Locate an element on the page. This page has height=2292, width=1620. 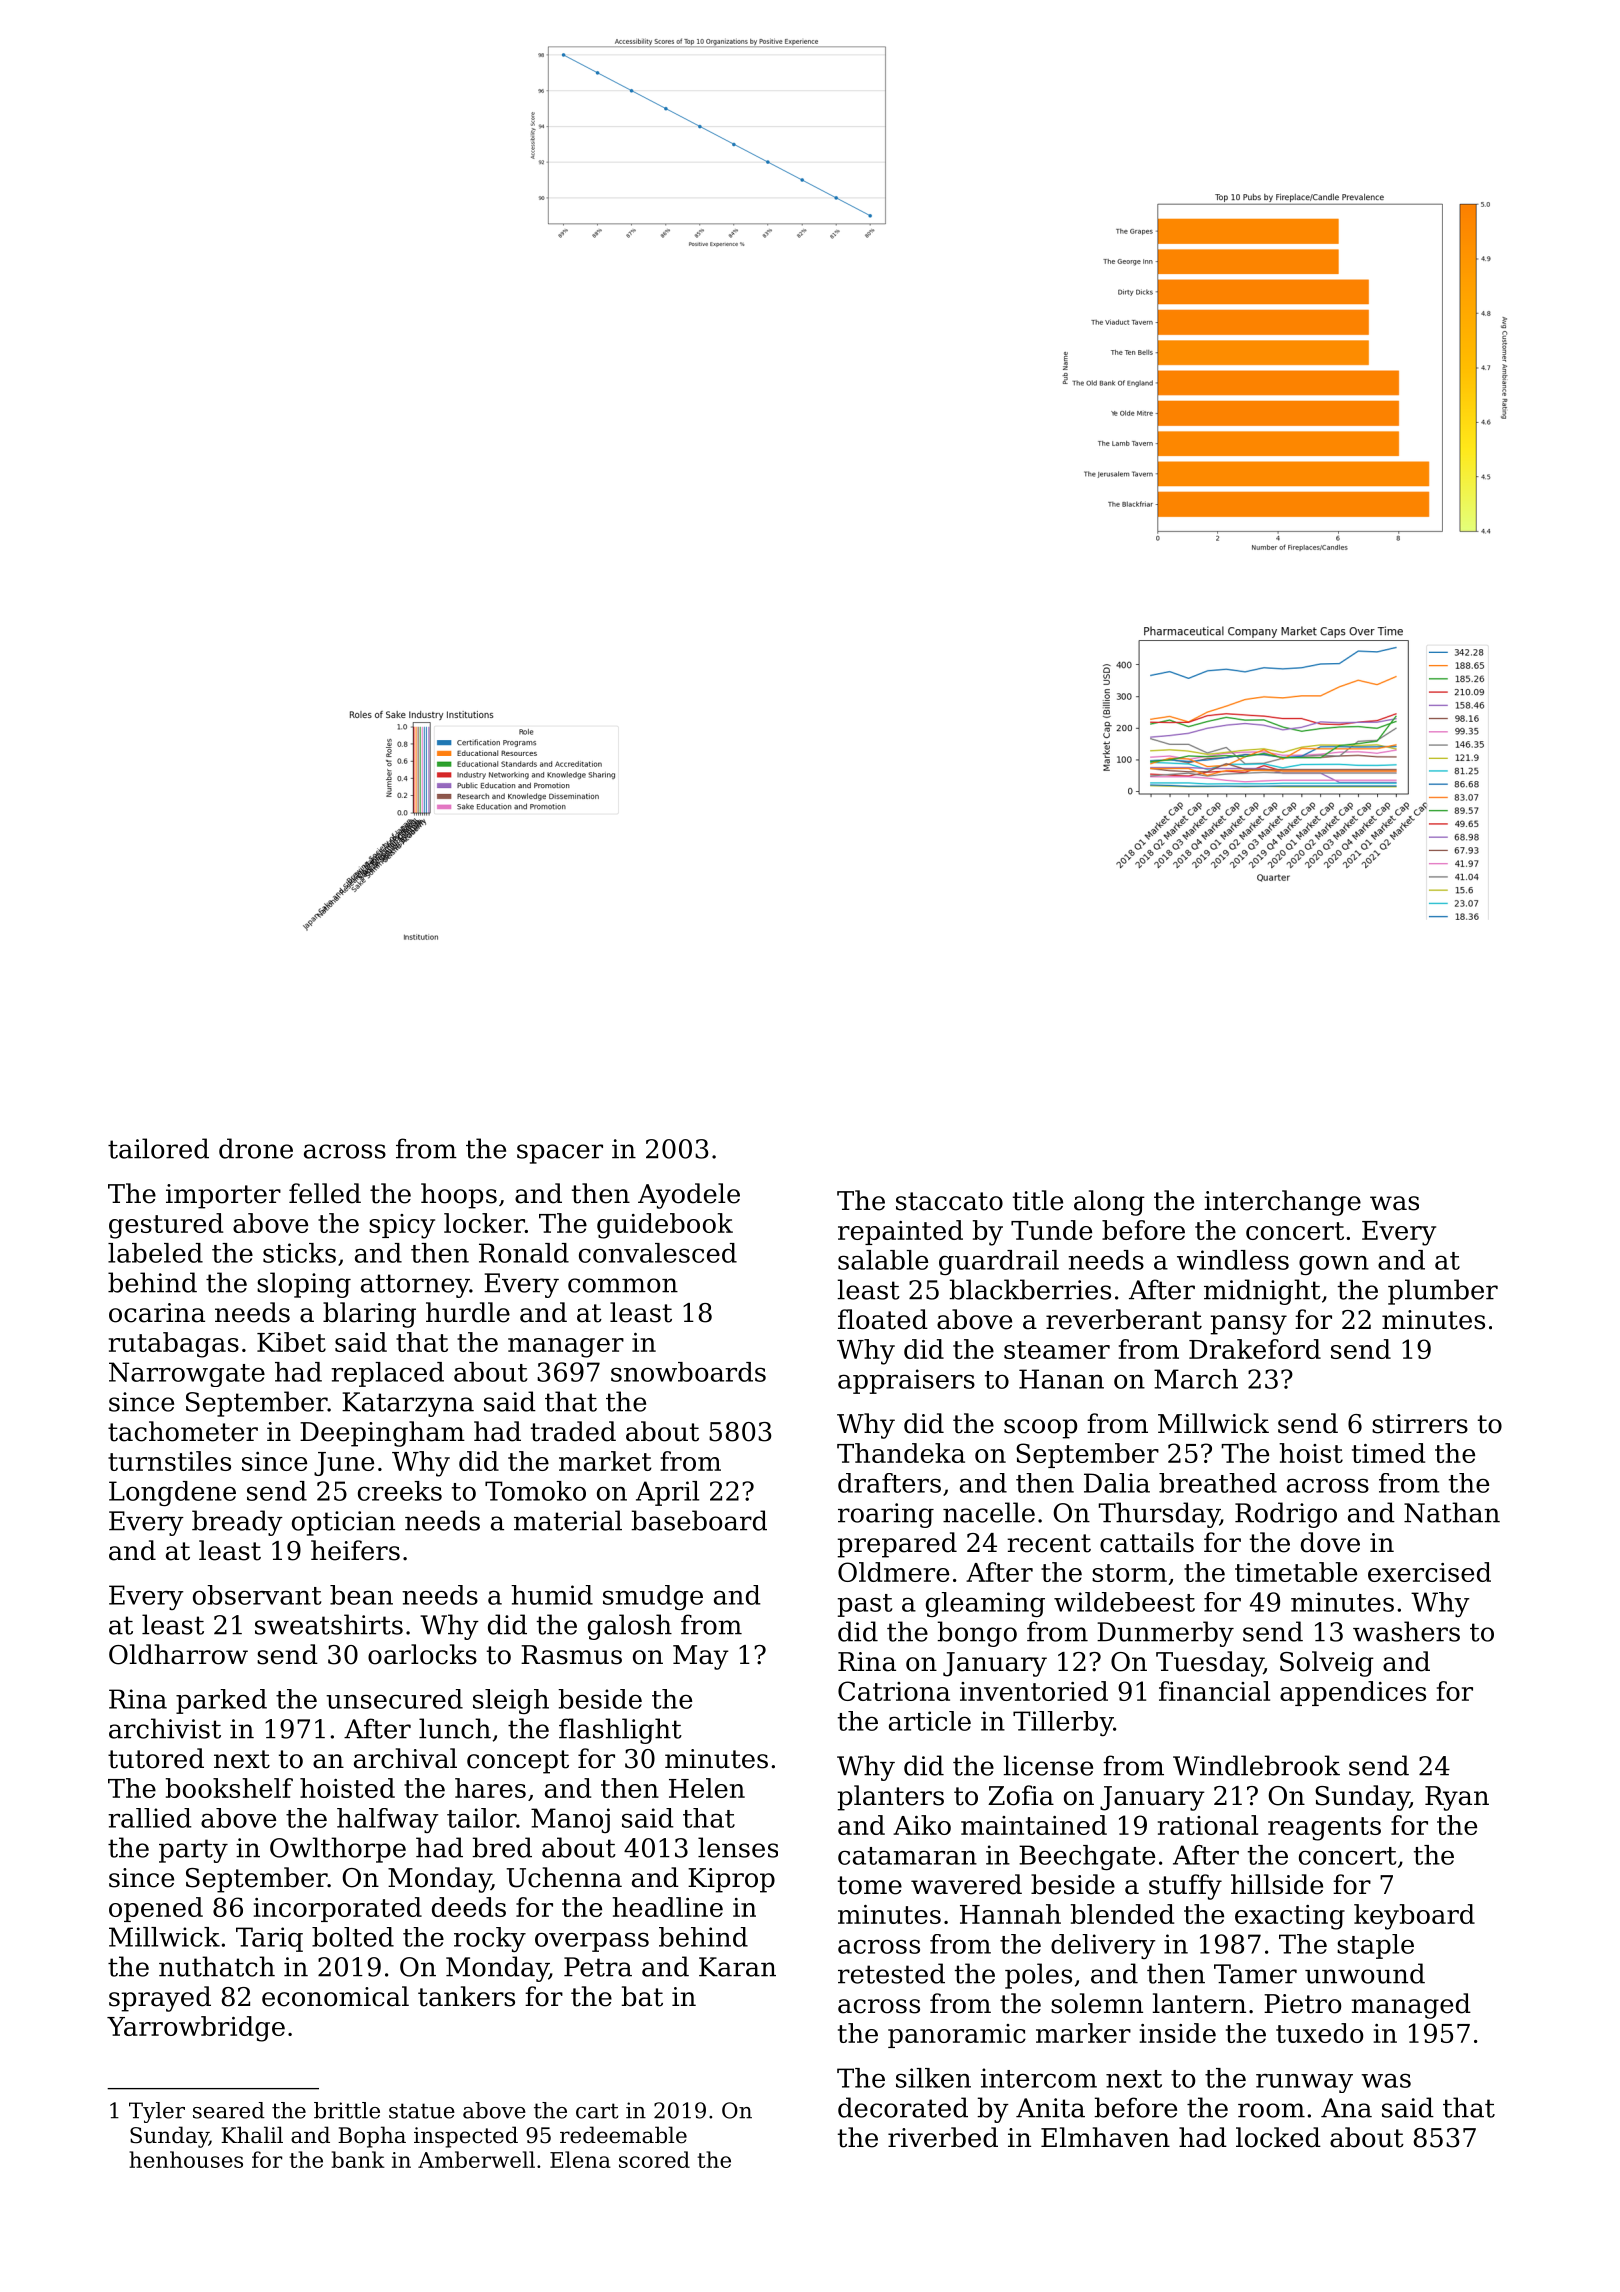
Karan is located at coordinates (737, 1967).
